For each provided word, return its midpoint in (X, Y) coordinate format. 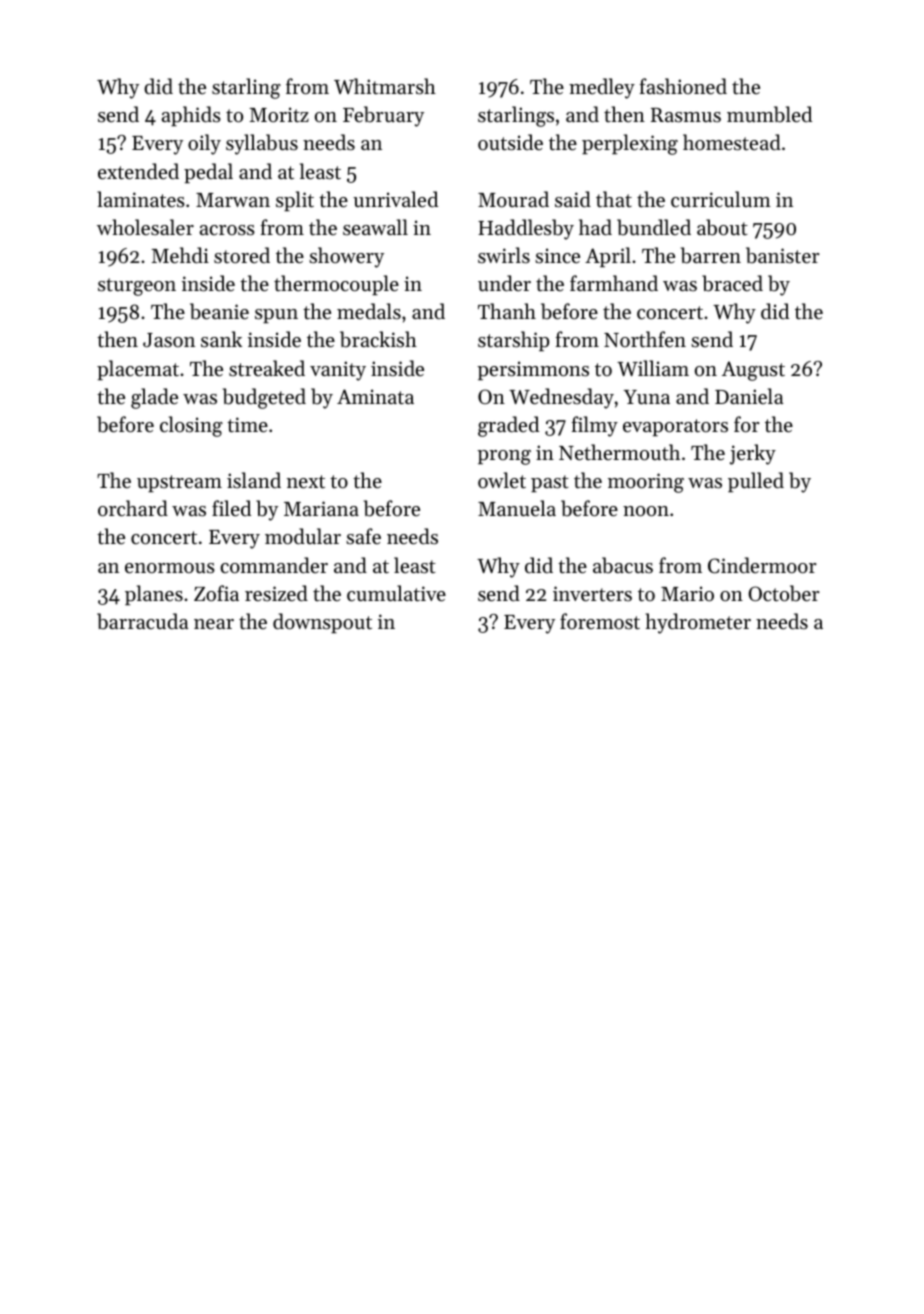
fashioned (683, 86)
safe (363, 536)
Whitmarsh (385, 86)
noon (646, 511)
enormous (170, 568)
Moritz (279, 114)
